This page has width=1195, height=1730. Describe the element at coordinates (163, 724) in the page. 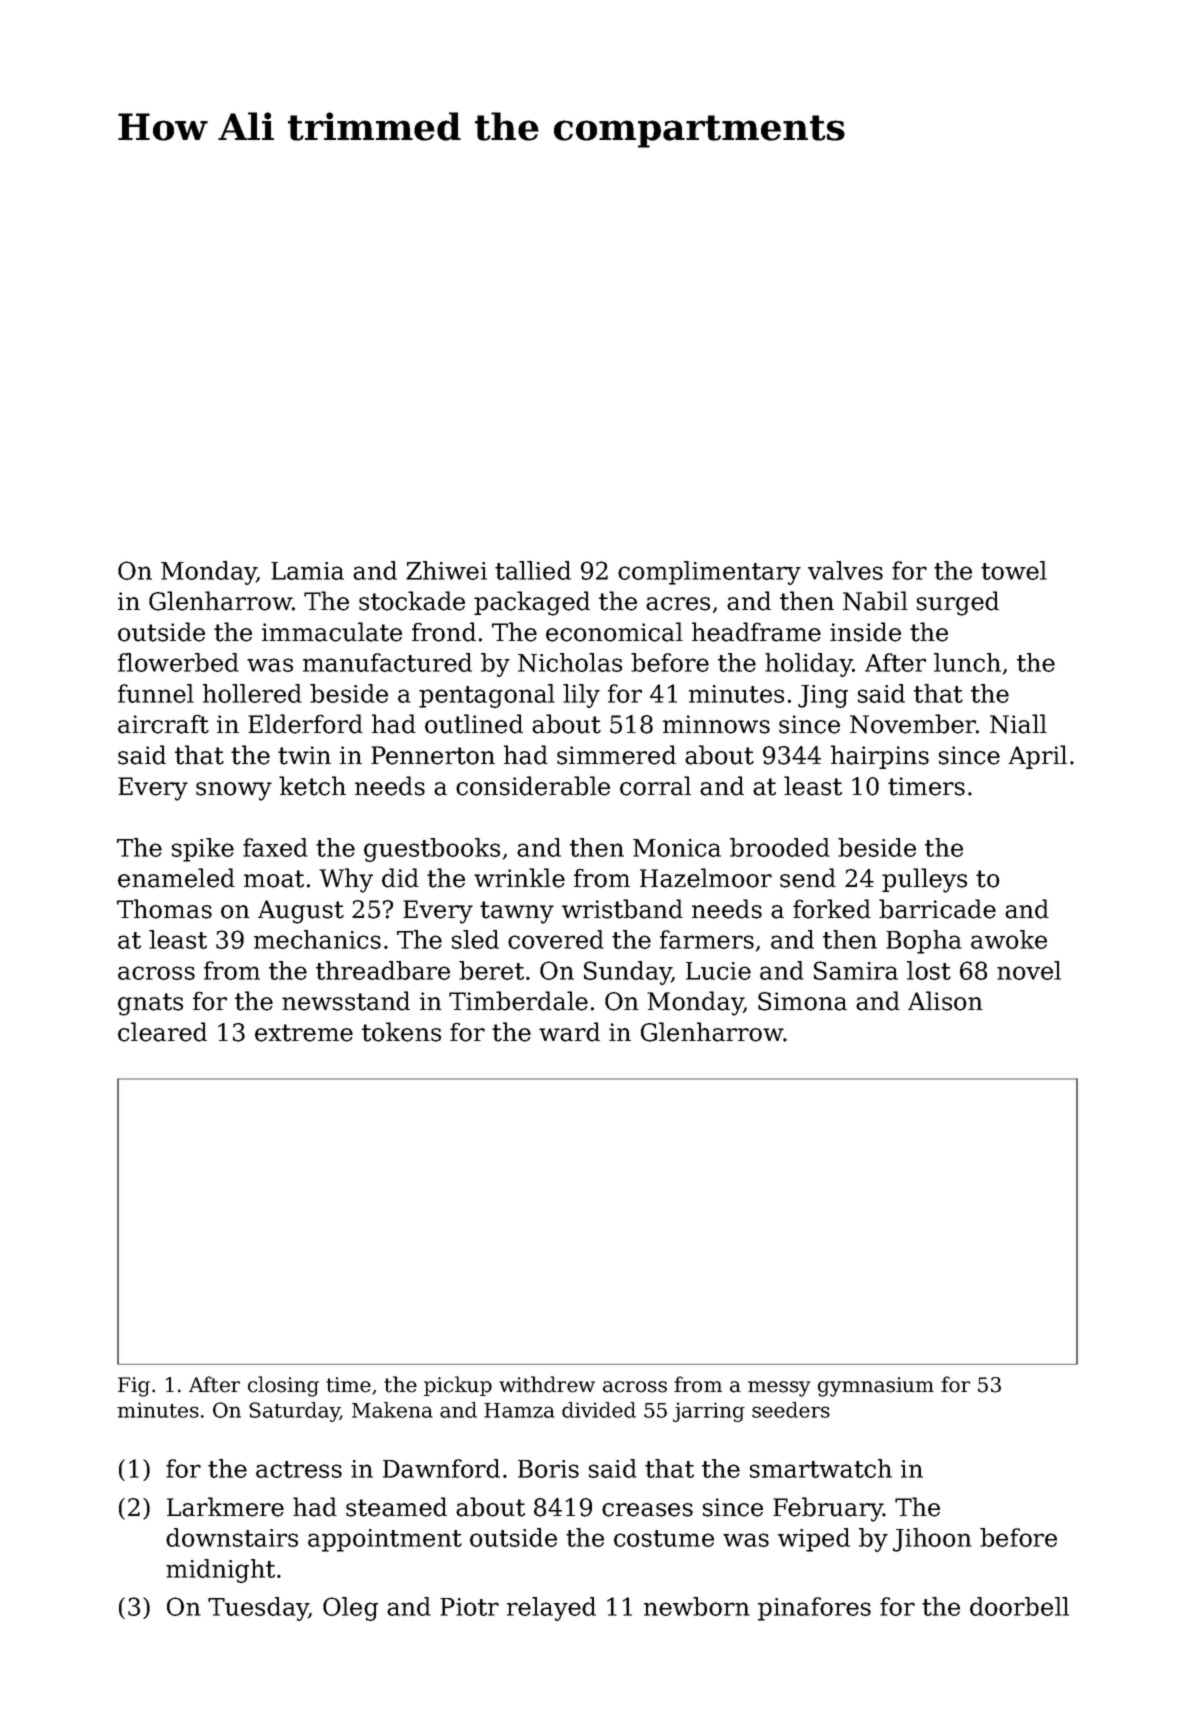

I see `aircraft` at that location.
